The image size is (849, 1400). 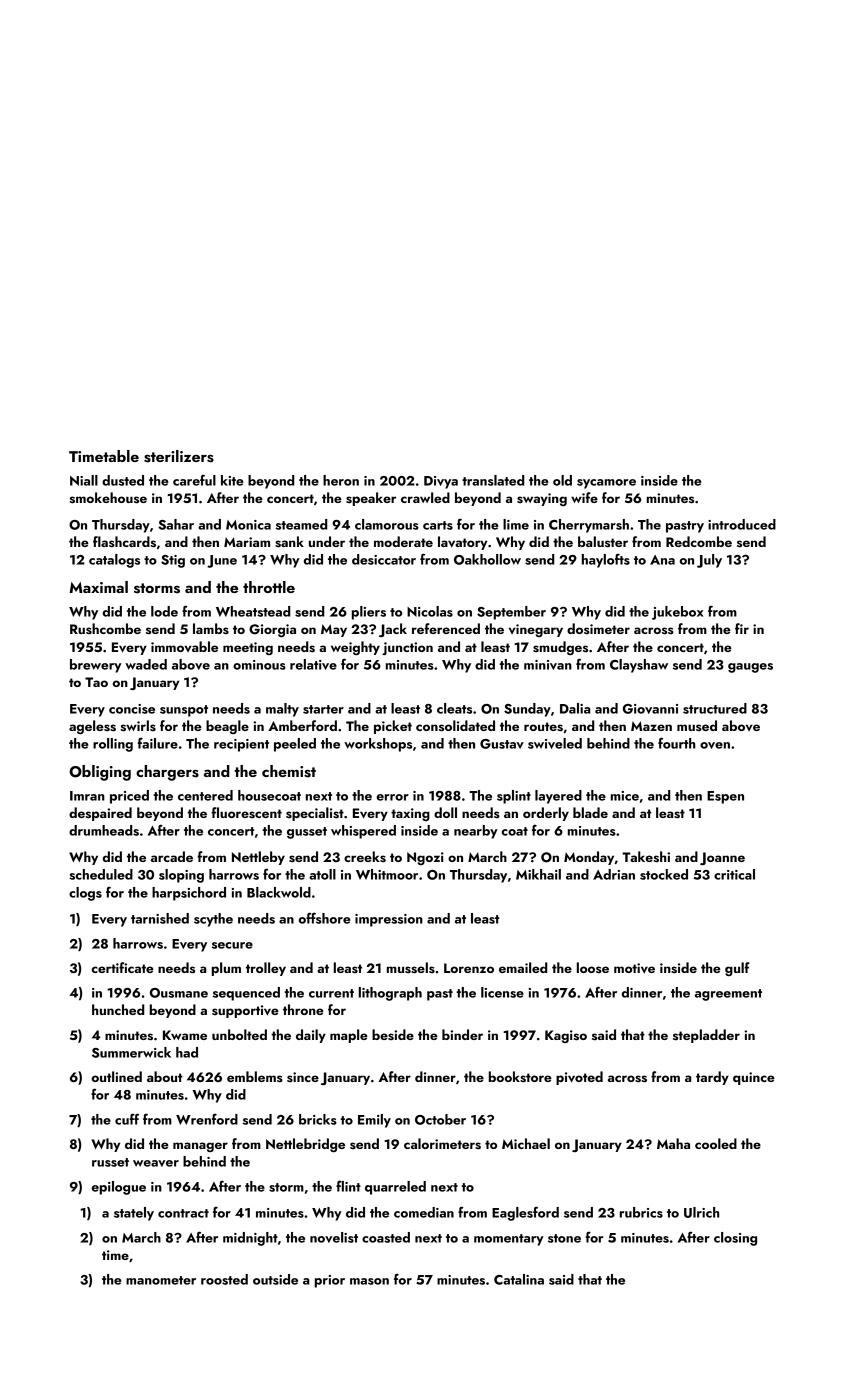 What do you see at coordinates (424, 1212) in the document?
I see `comedian` at bounding box center [424, 1212].
